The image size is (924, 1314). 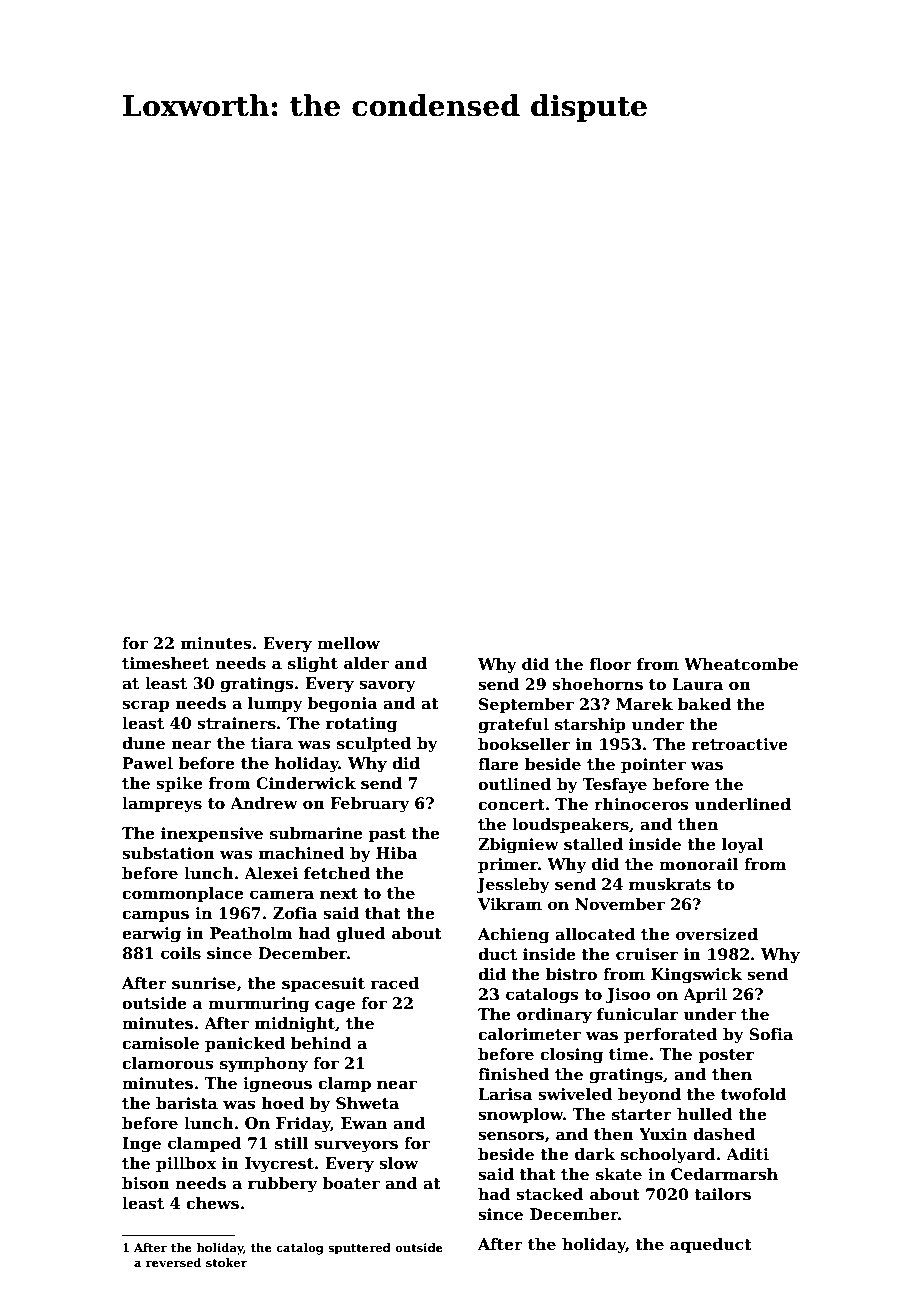 I want to click on substation, so click(x=168, y=853).
